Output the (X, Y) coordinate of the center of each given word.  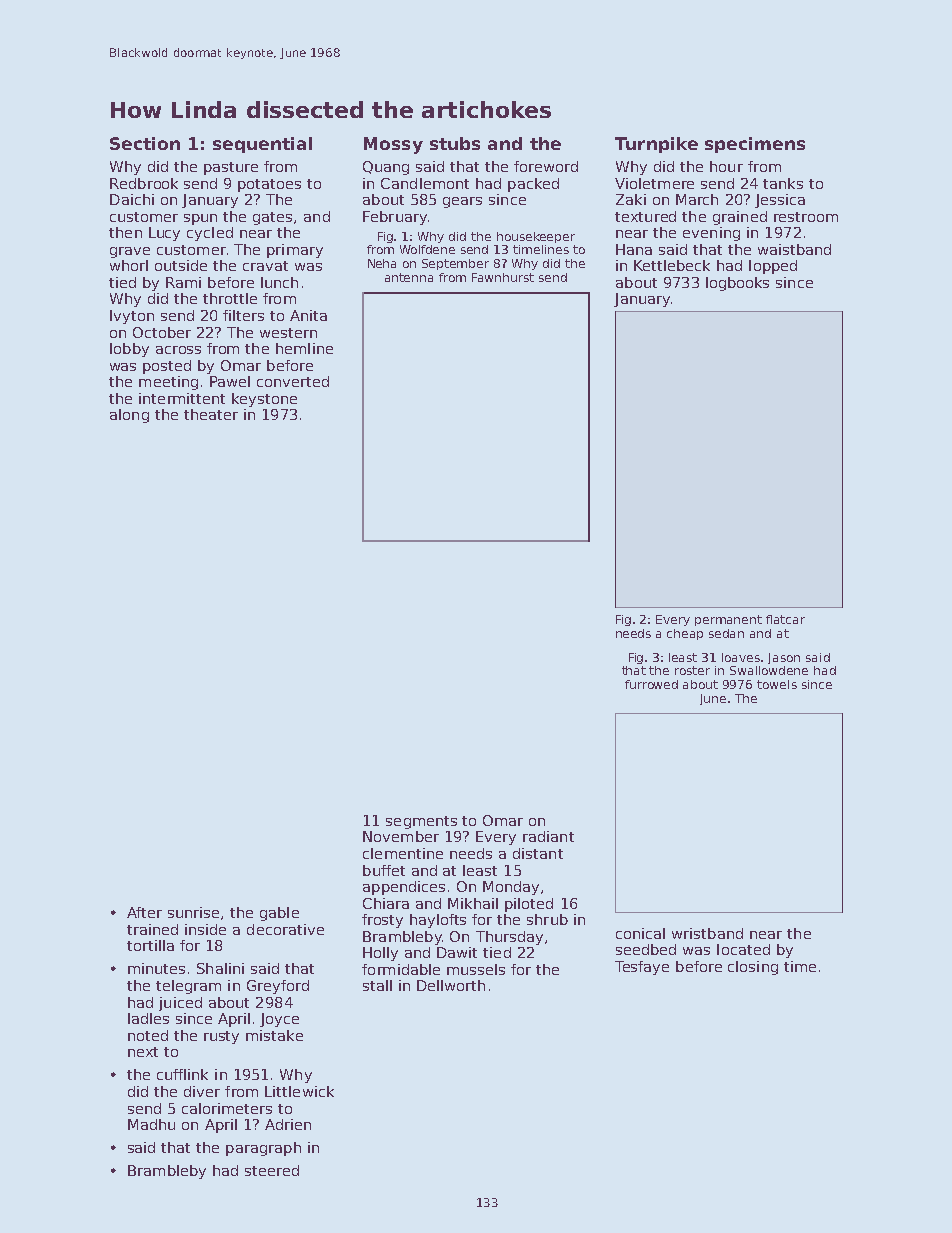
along (129, 416)
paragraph (263, 1149)
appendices (404, 888)
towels (777, 684)
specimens (755, 145)
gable (279, 914)
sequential (262, 145)
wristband (707, 933)
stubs (455, 143)
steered (272, 1170)
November (401, 836)
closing (753, 968)
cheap (685, 634)
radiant (548, 836)
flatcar (785, 619)
